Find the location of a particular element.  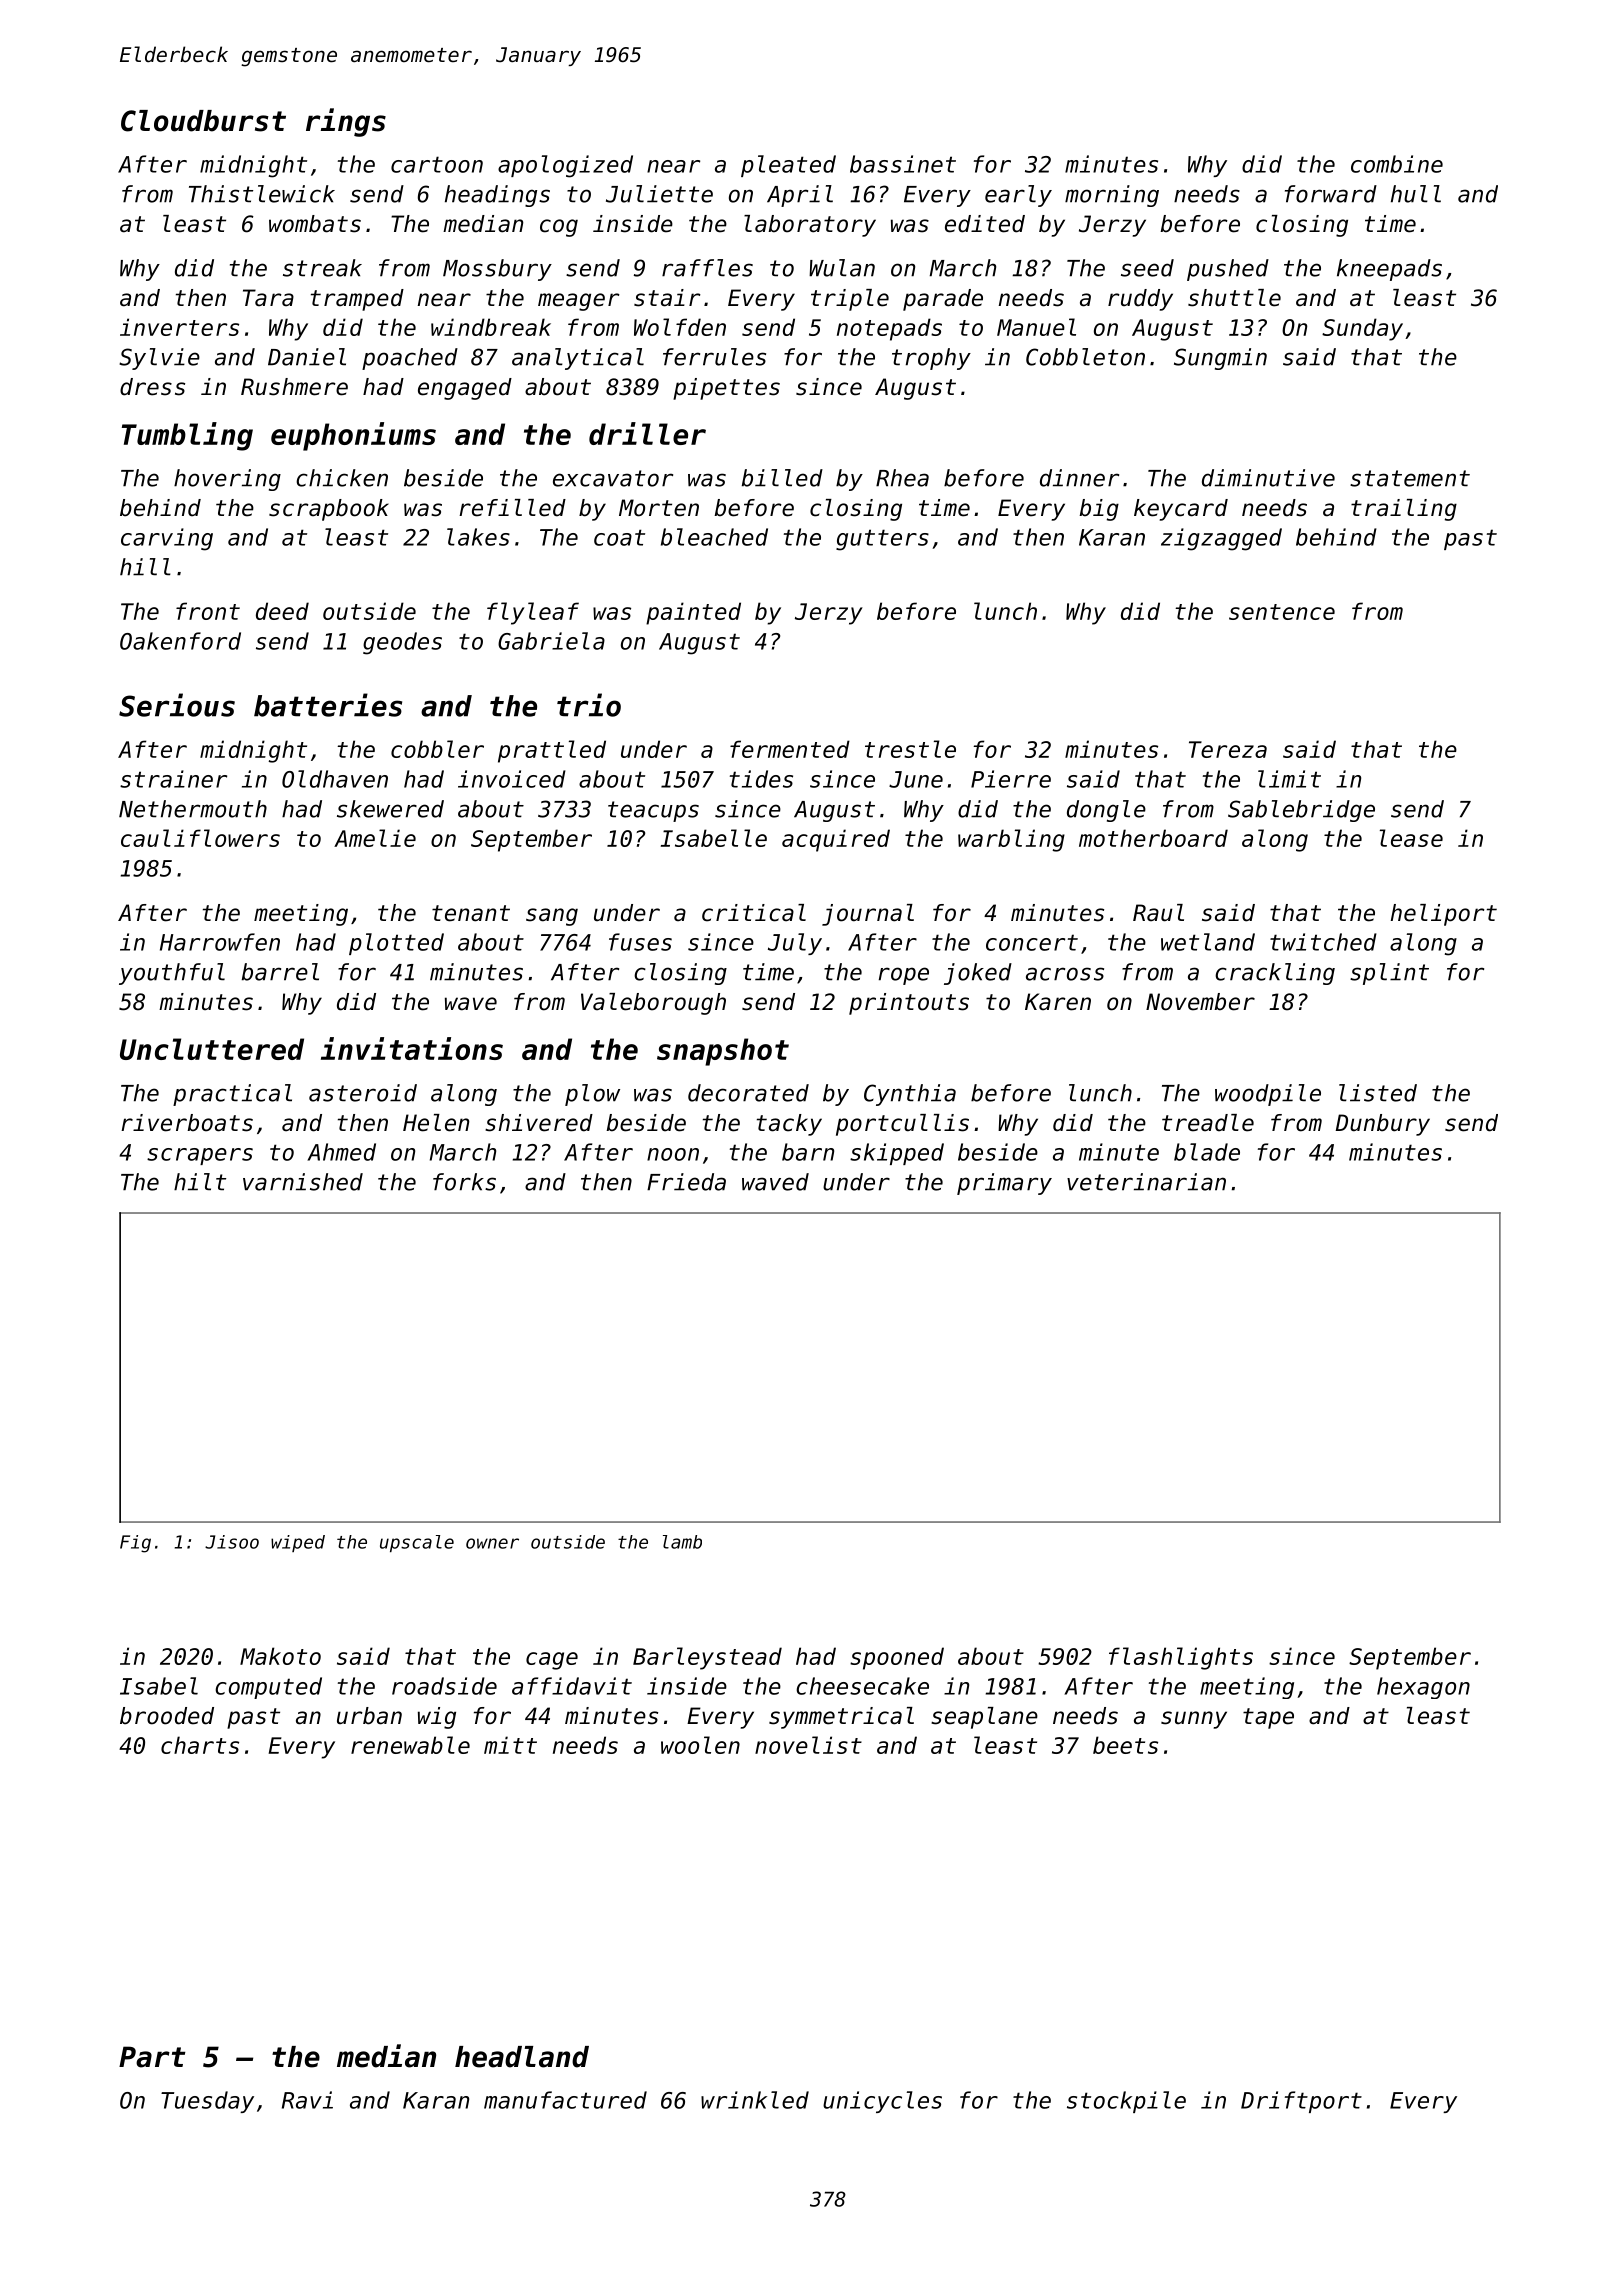

Part is located at coordinates (152, 2057).
